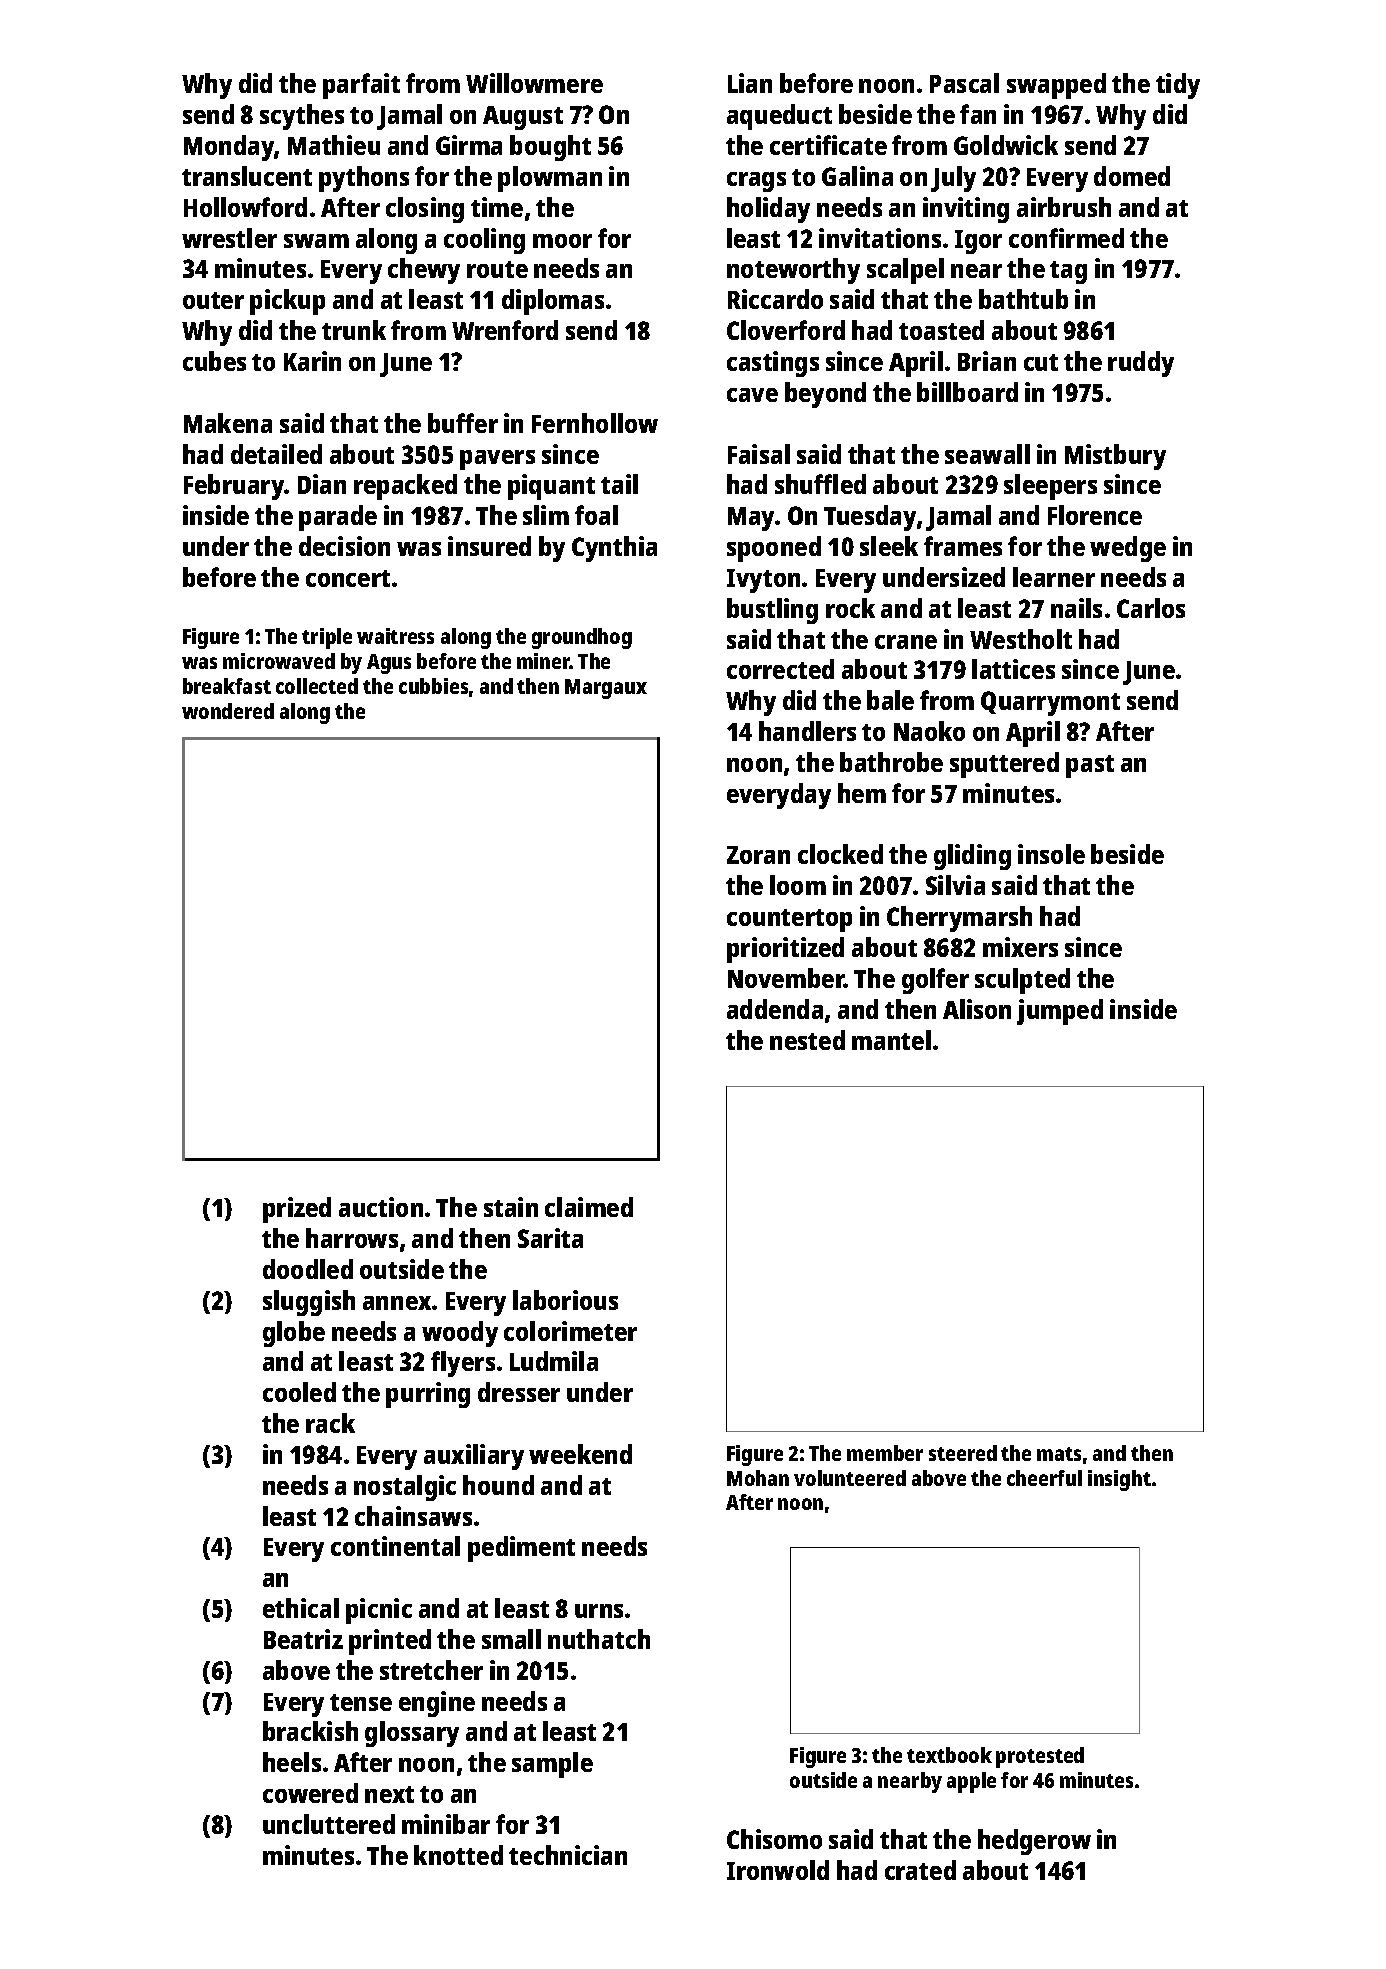 The image size is (1386, 1969). What do you see at coordinates (214, 361) in the screenshot?
I see `cubes` at bounding box center [214, 361].
